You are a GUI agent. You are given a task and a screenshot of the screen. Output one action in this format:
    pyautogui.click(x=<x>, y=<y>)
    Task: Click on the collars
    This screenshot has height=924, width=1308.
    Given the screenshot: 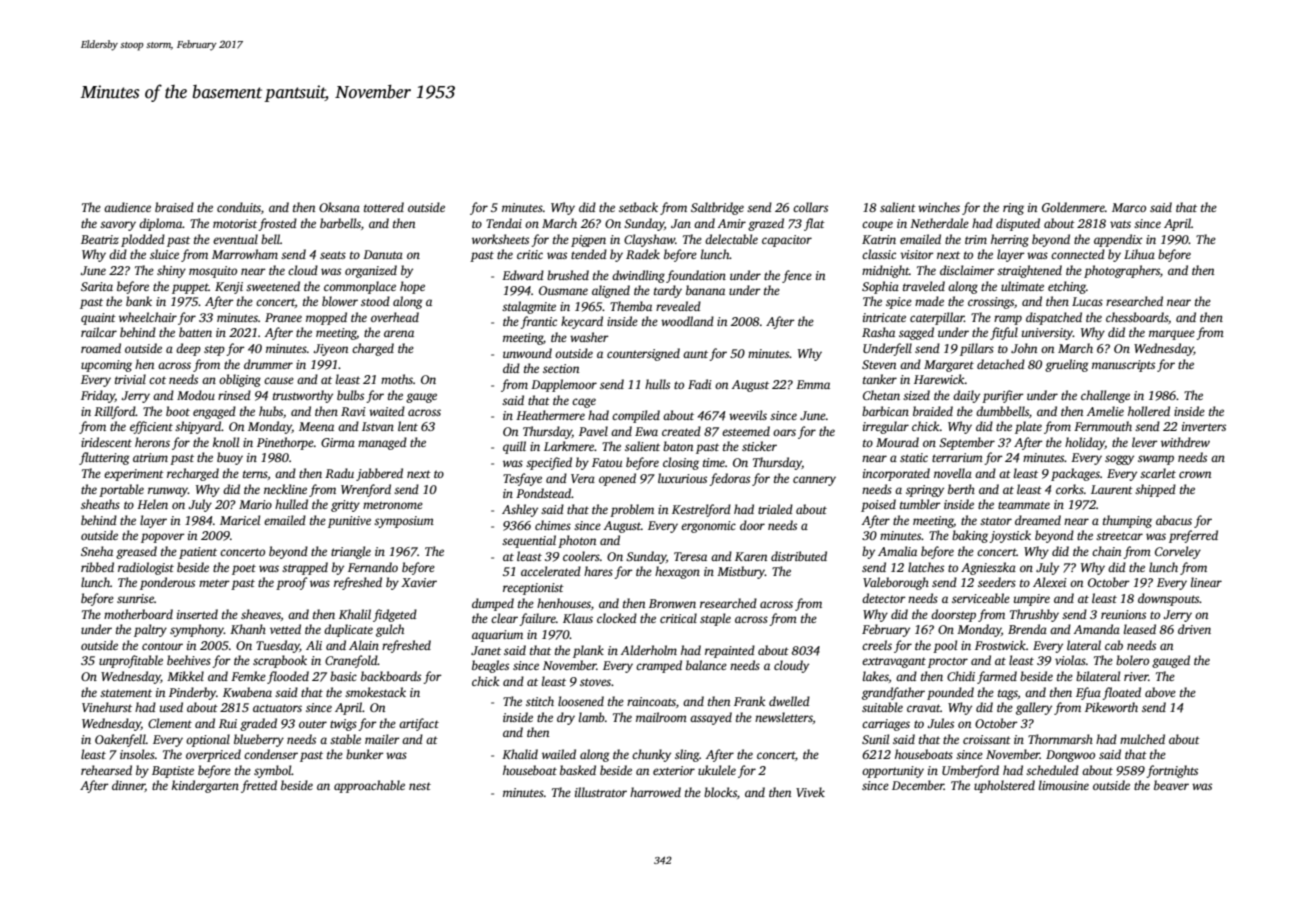 What is the action you would take?
    pyautogui.click(x=810, y=207)
